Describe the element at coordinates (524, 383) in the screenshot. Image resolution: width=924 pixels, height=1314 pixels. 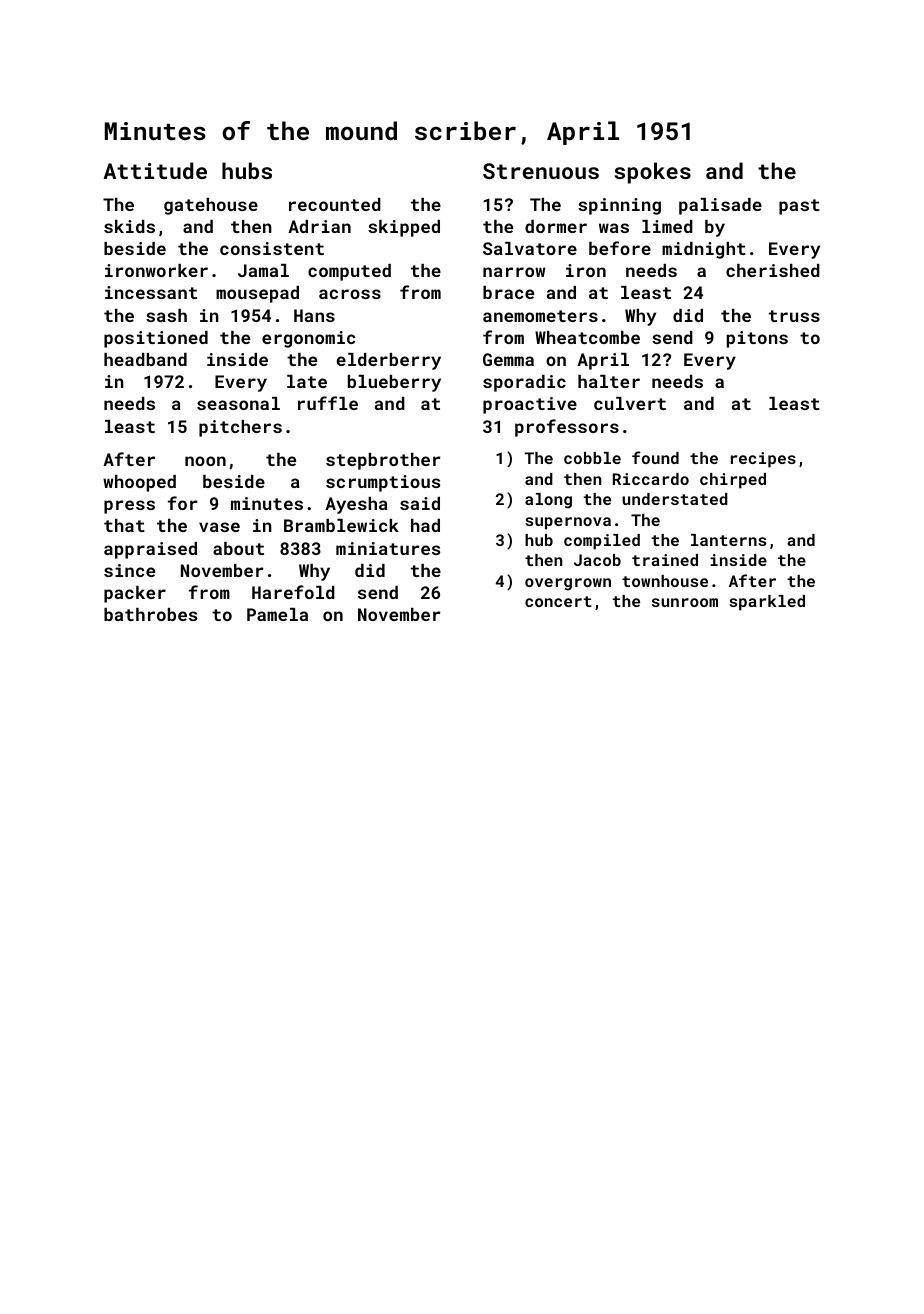
I see `sporadic` at that location.
